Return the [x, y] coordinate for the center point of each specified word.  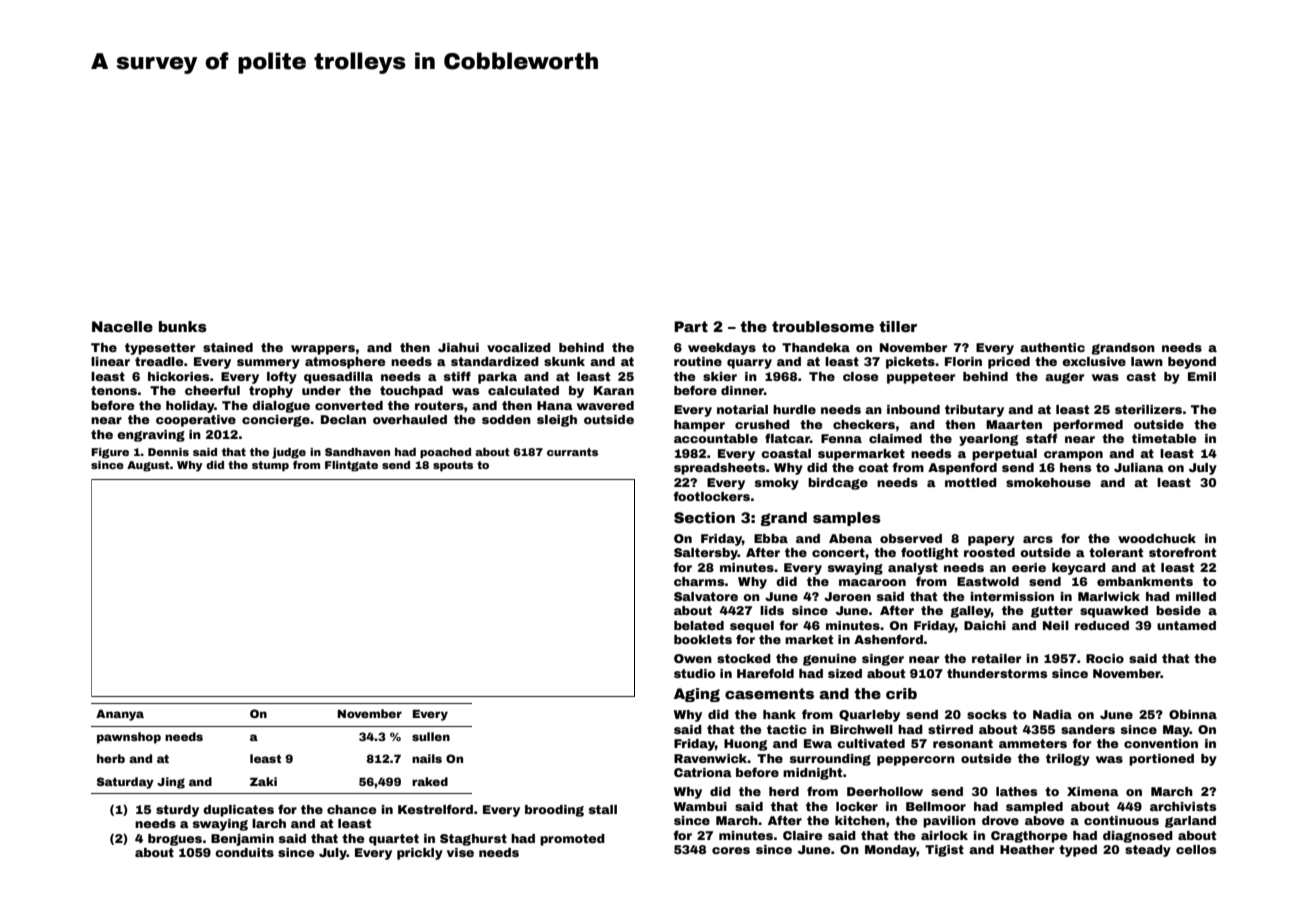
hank [779, 714]
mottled [971, 482]
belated [699, 625]
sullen [431, 736]
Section [704, 517]
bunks [183, 326]
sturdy [177, 811]
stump [270, 466]
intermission [1012, 596]
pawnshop [129, 738]
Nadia [1052, 714]
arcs [1038, 539]
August [148, 466]
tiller [898, 326]
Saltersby [706, 554]
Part [691, 326]
